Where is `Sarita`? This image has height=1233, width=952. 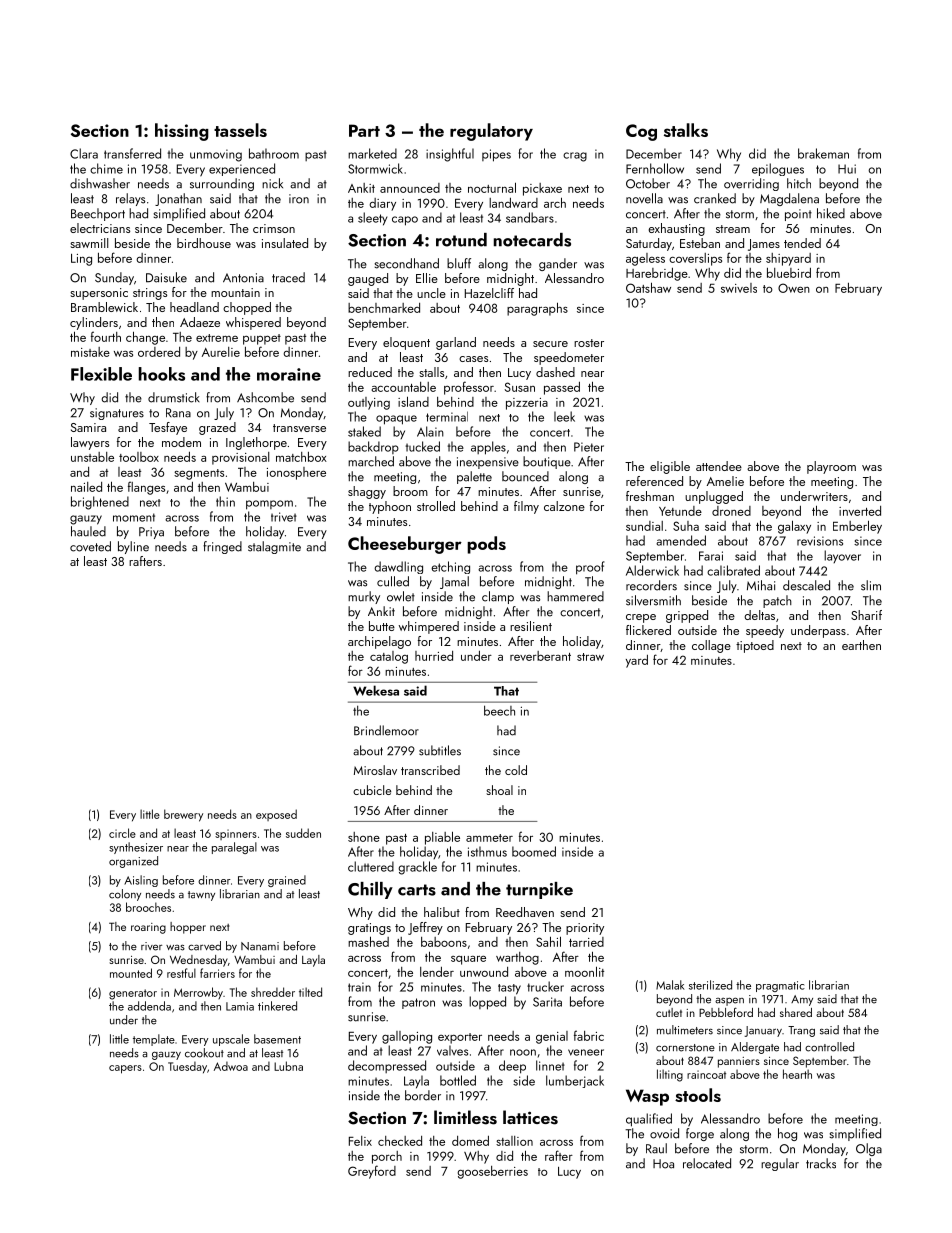 Sarita is located at coordinates (547, 1002).
